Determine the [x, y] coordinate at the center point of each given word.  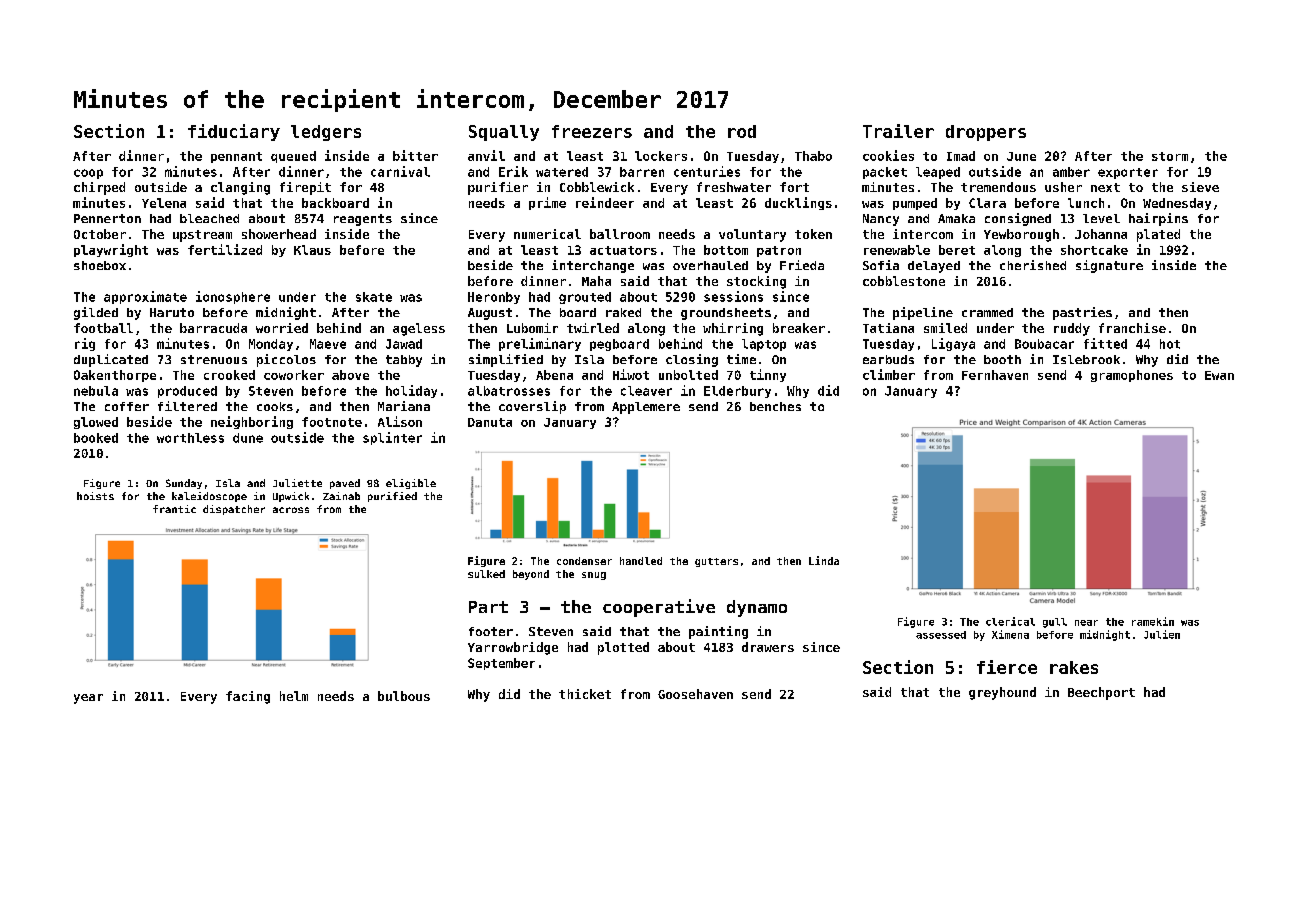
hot [1170, 344]
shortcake [1094, 250]
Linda [824, 560]
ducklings [798, 203]
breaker [799, 328]
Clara [987, 203]
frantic [174, 509]
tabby [404, 361]
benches [775, 406]
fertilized [225, 249]
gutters [716, 562]
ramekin [1153, 621]
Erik [513, 171]
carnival [400, 171]
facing [248, 697]
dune [248, 438]
